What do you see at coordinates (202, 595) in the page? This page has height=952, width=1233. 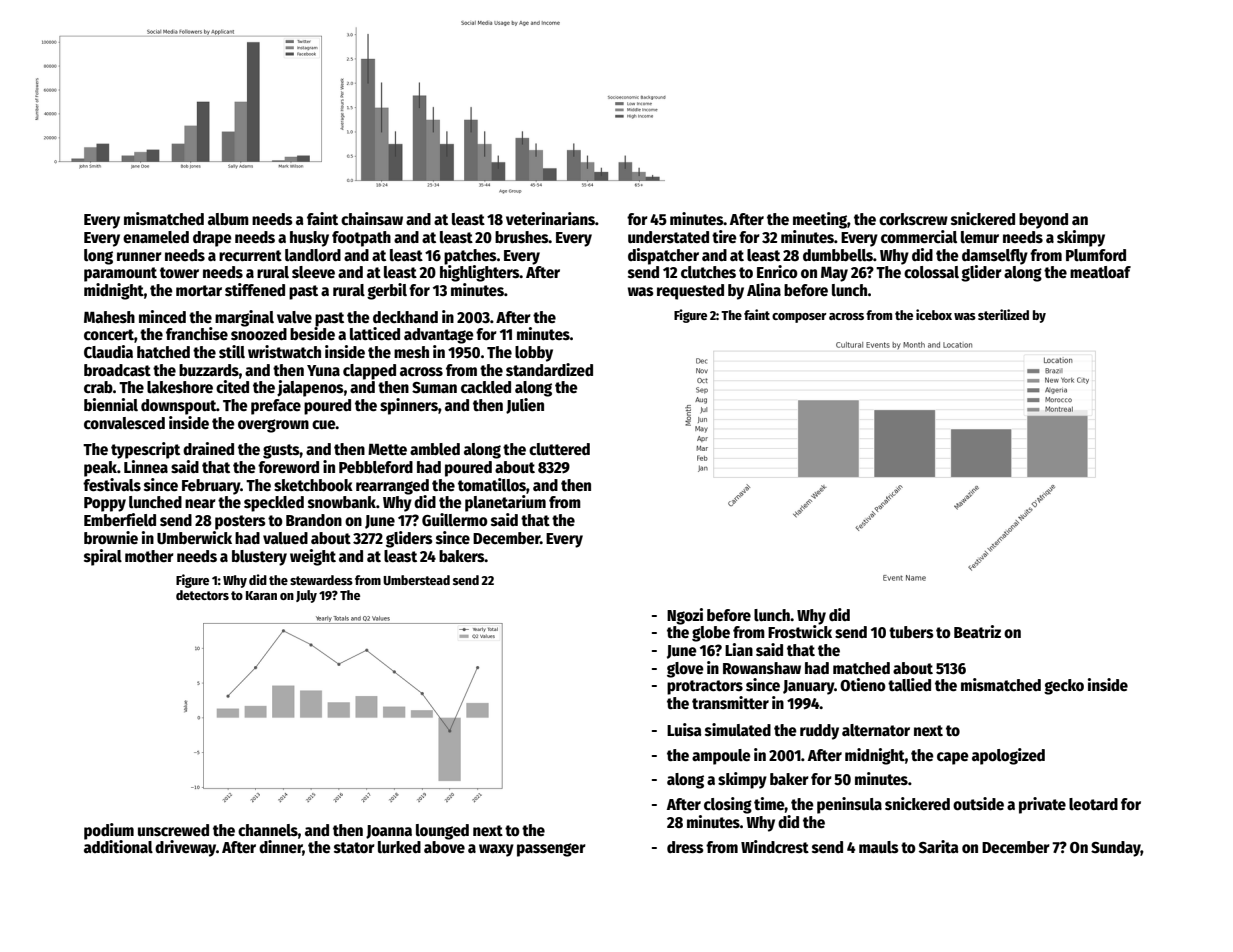 I see `detectors` at bounding box center [202, 595].
